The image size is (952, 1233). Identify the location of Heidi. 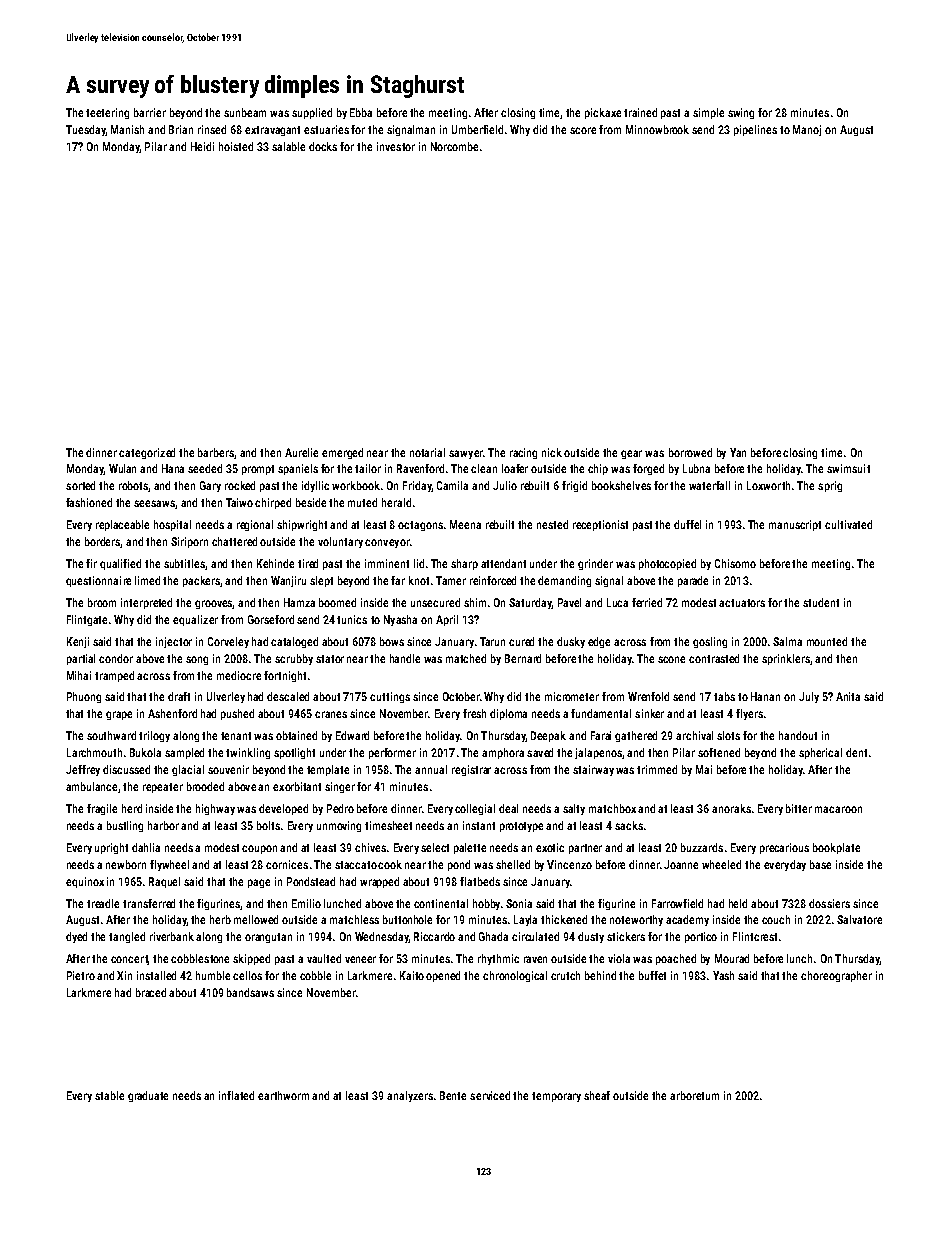
(202, 146).
